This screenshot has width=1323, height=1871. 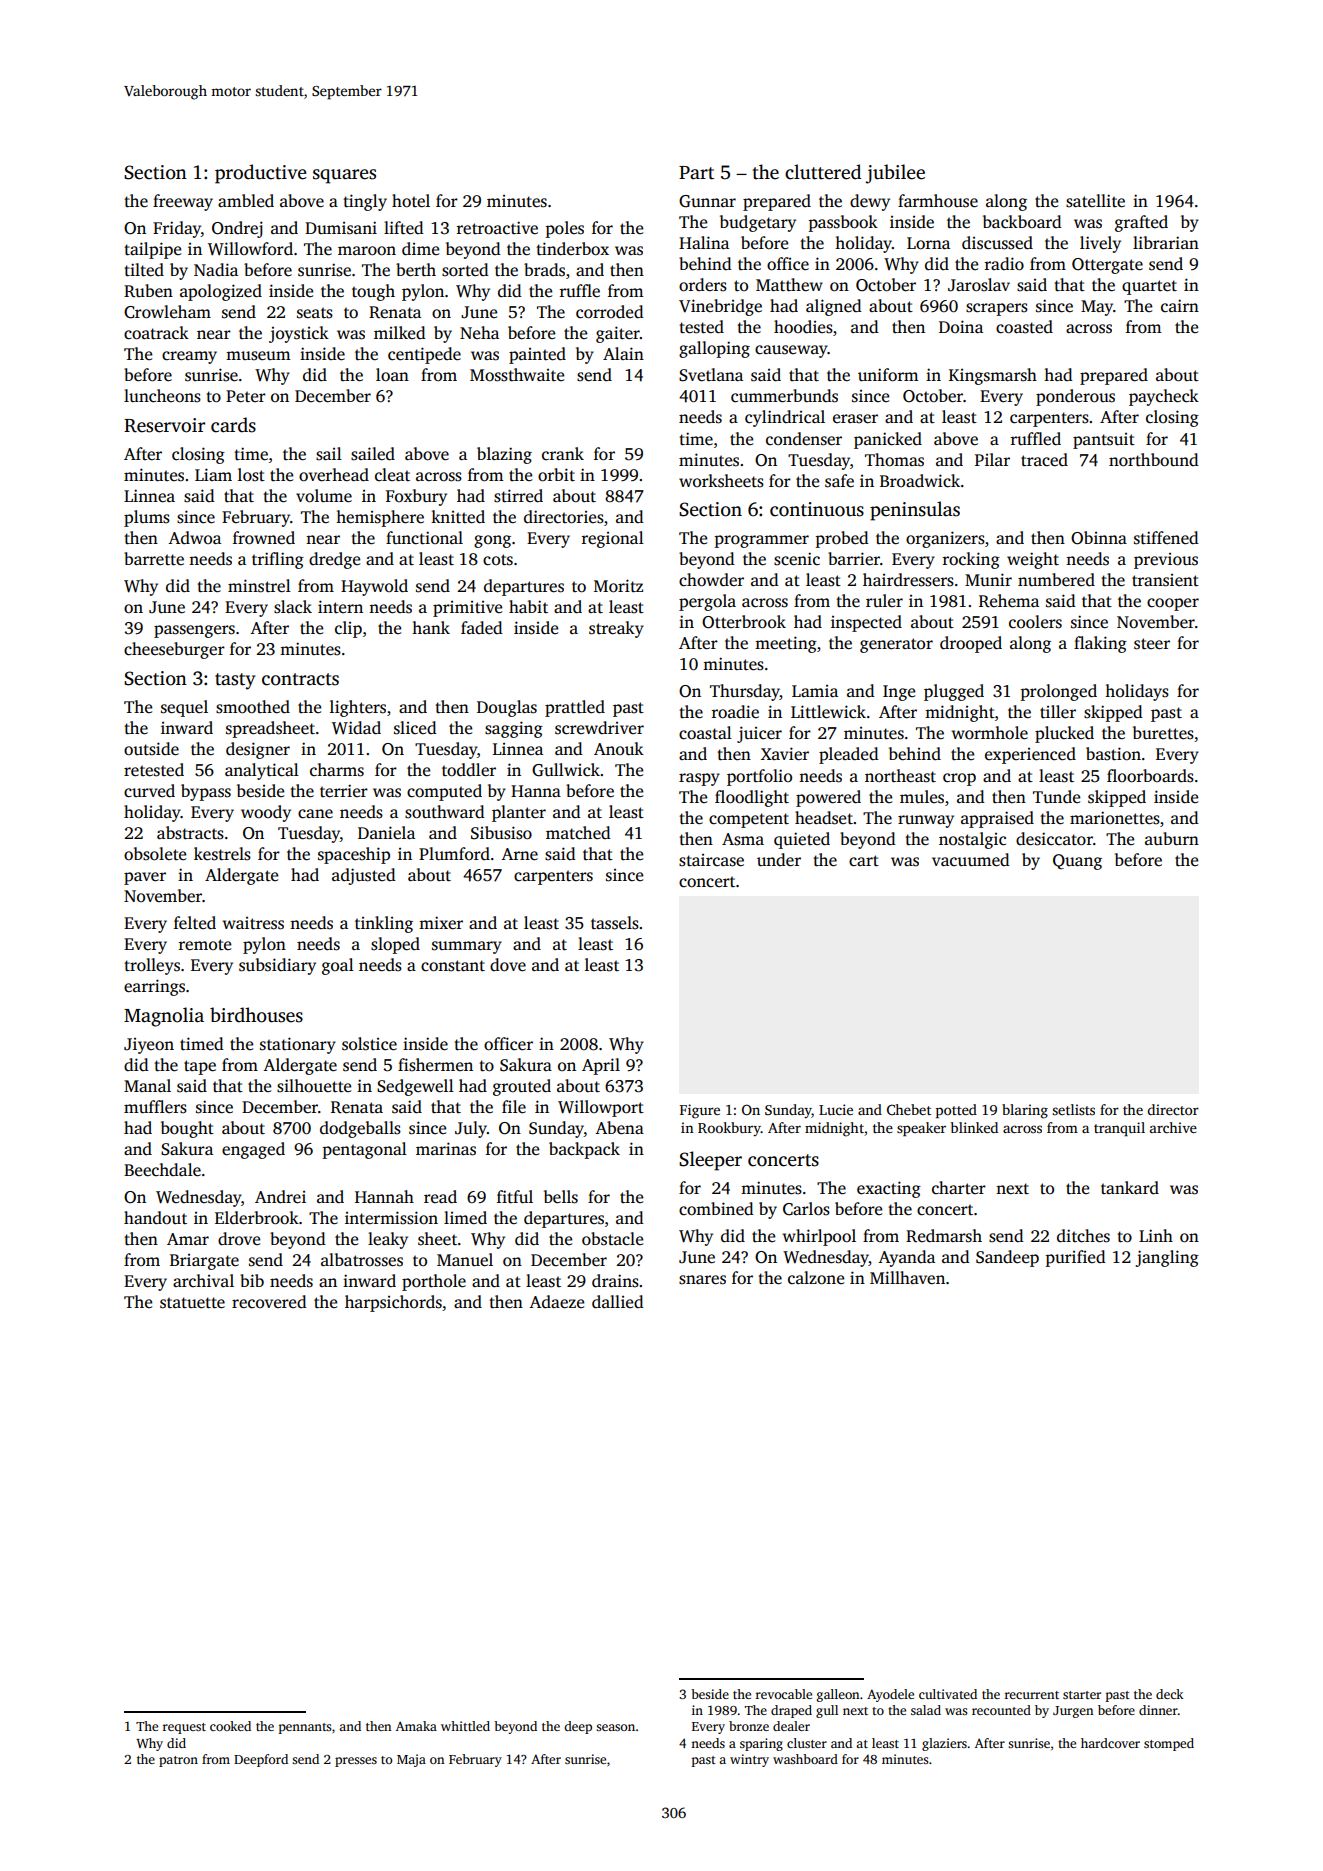 What do you see at coordinates (1173, 1127) in the screenshot?
I see `archive` at bounding box center [1173, 1127].
